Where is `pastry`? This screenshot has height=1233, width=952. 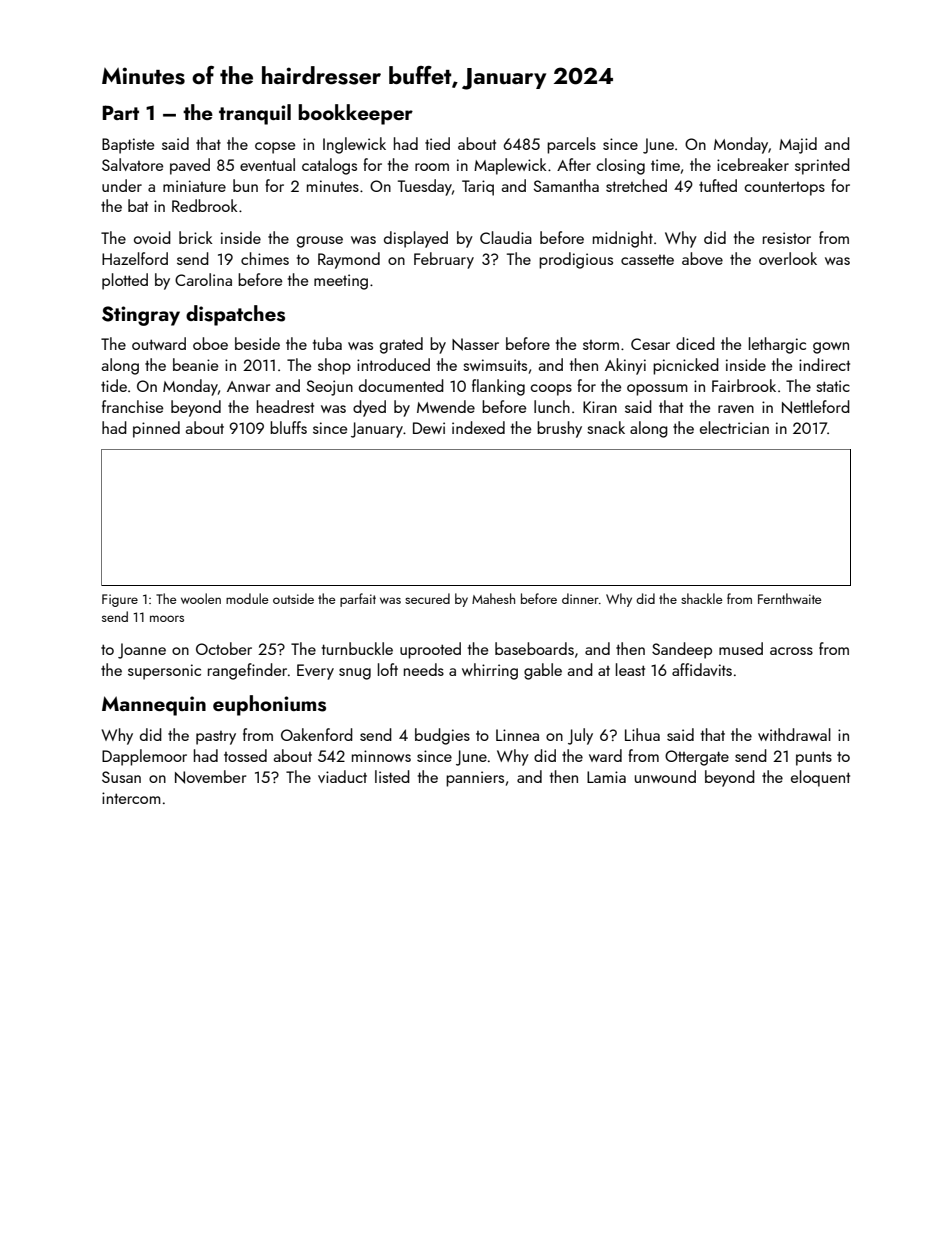 pastry is located at coordinates (216, 738).
